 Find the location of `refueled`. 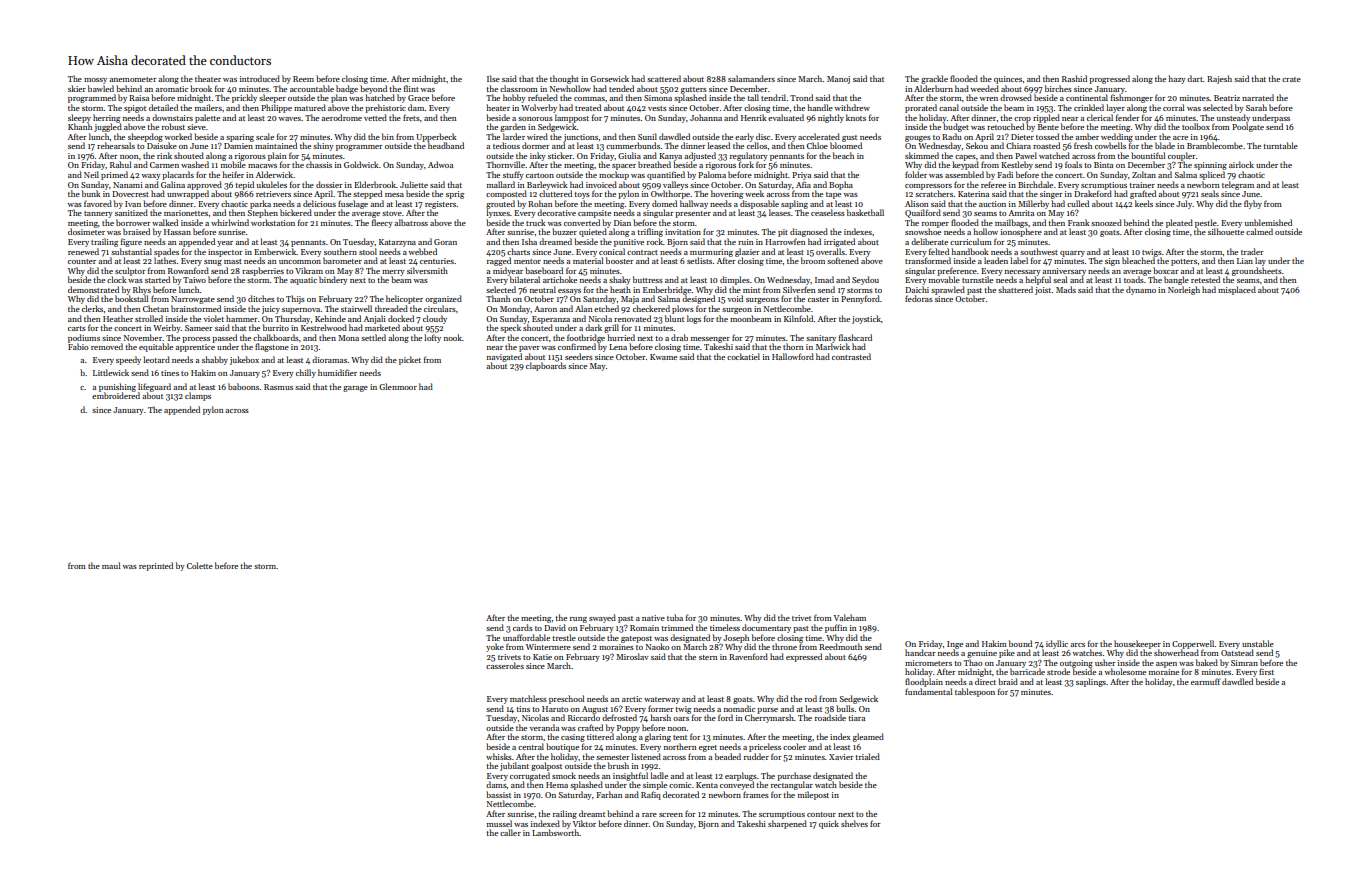

refueled is located at coordinates (543, 97).
